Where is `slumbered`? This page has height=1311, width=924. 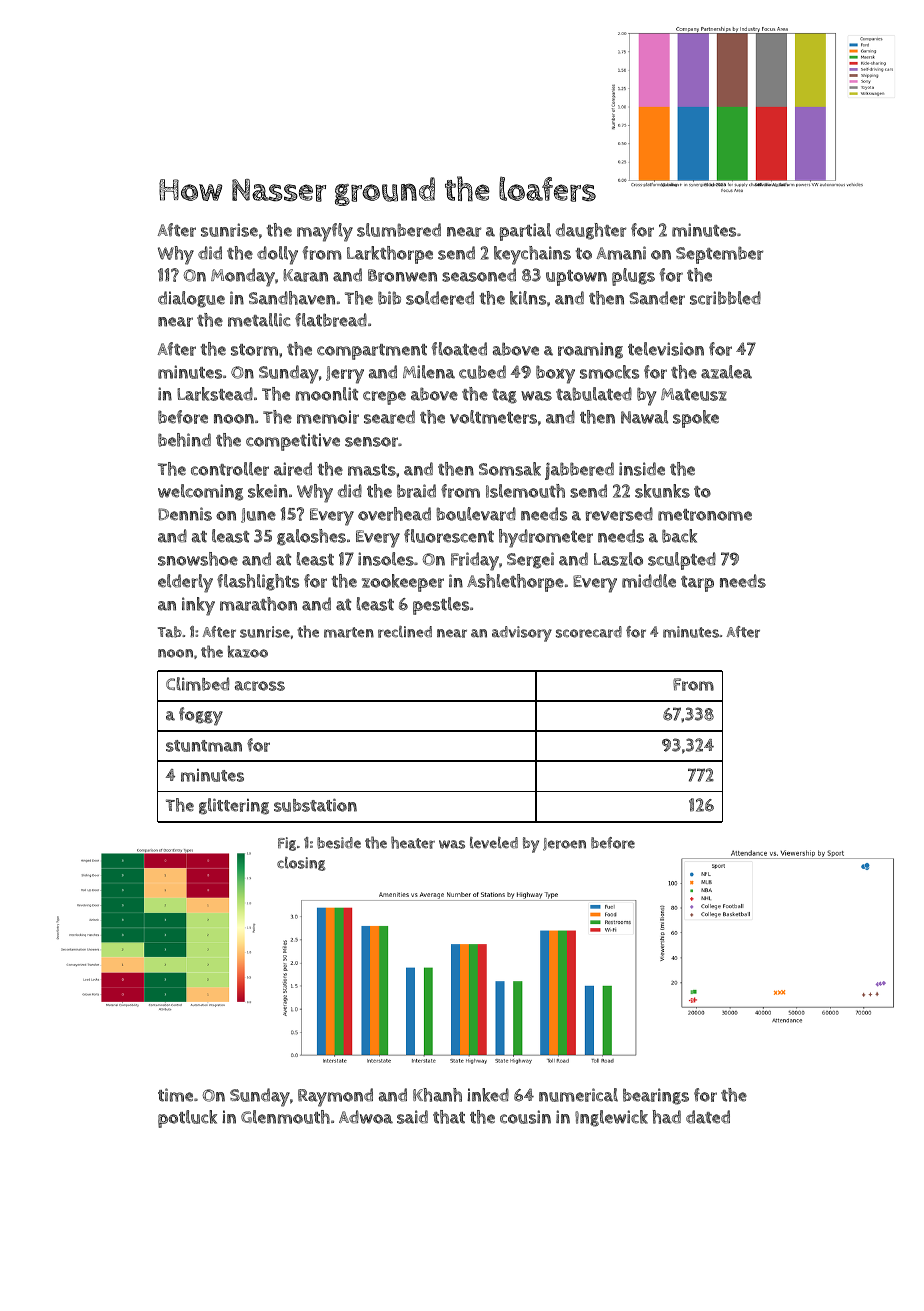
slumbered is located at coordinates (399, 230).
